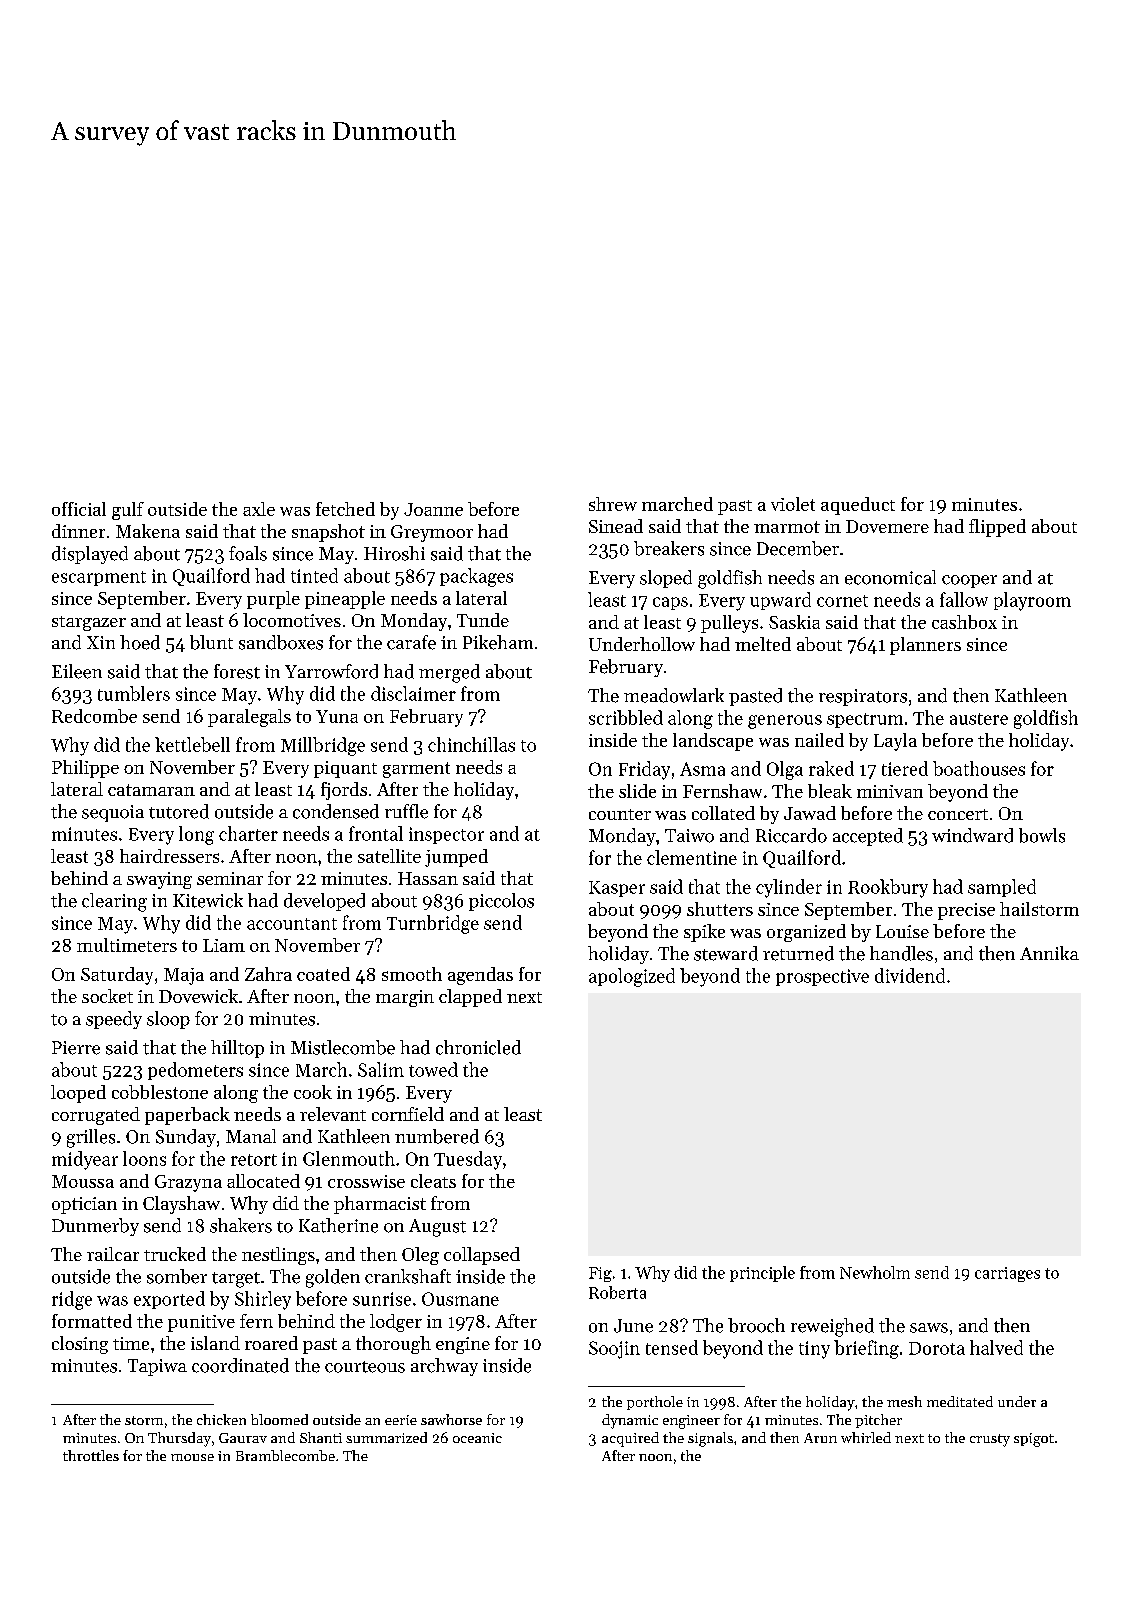  I want to click on Tapiwa, so click(157, 1367).
